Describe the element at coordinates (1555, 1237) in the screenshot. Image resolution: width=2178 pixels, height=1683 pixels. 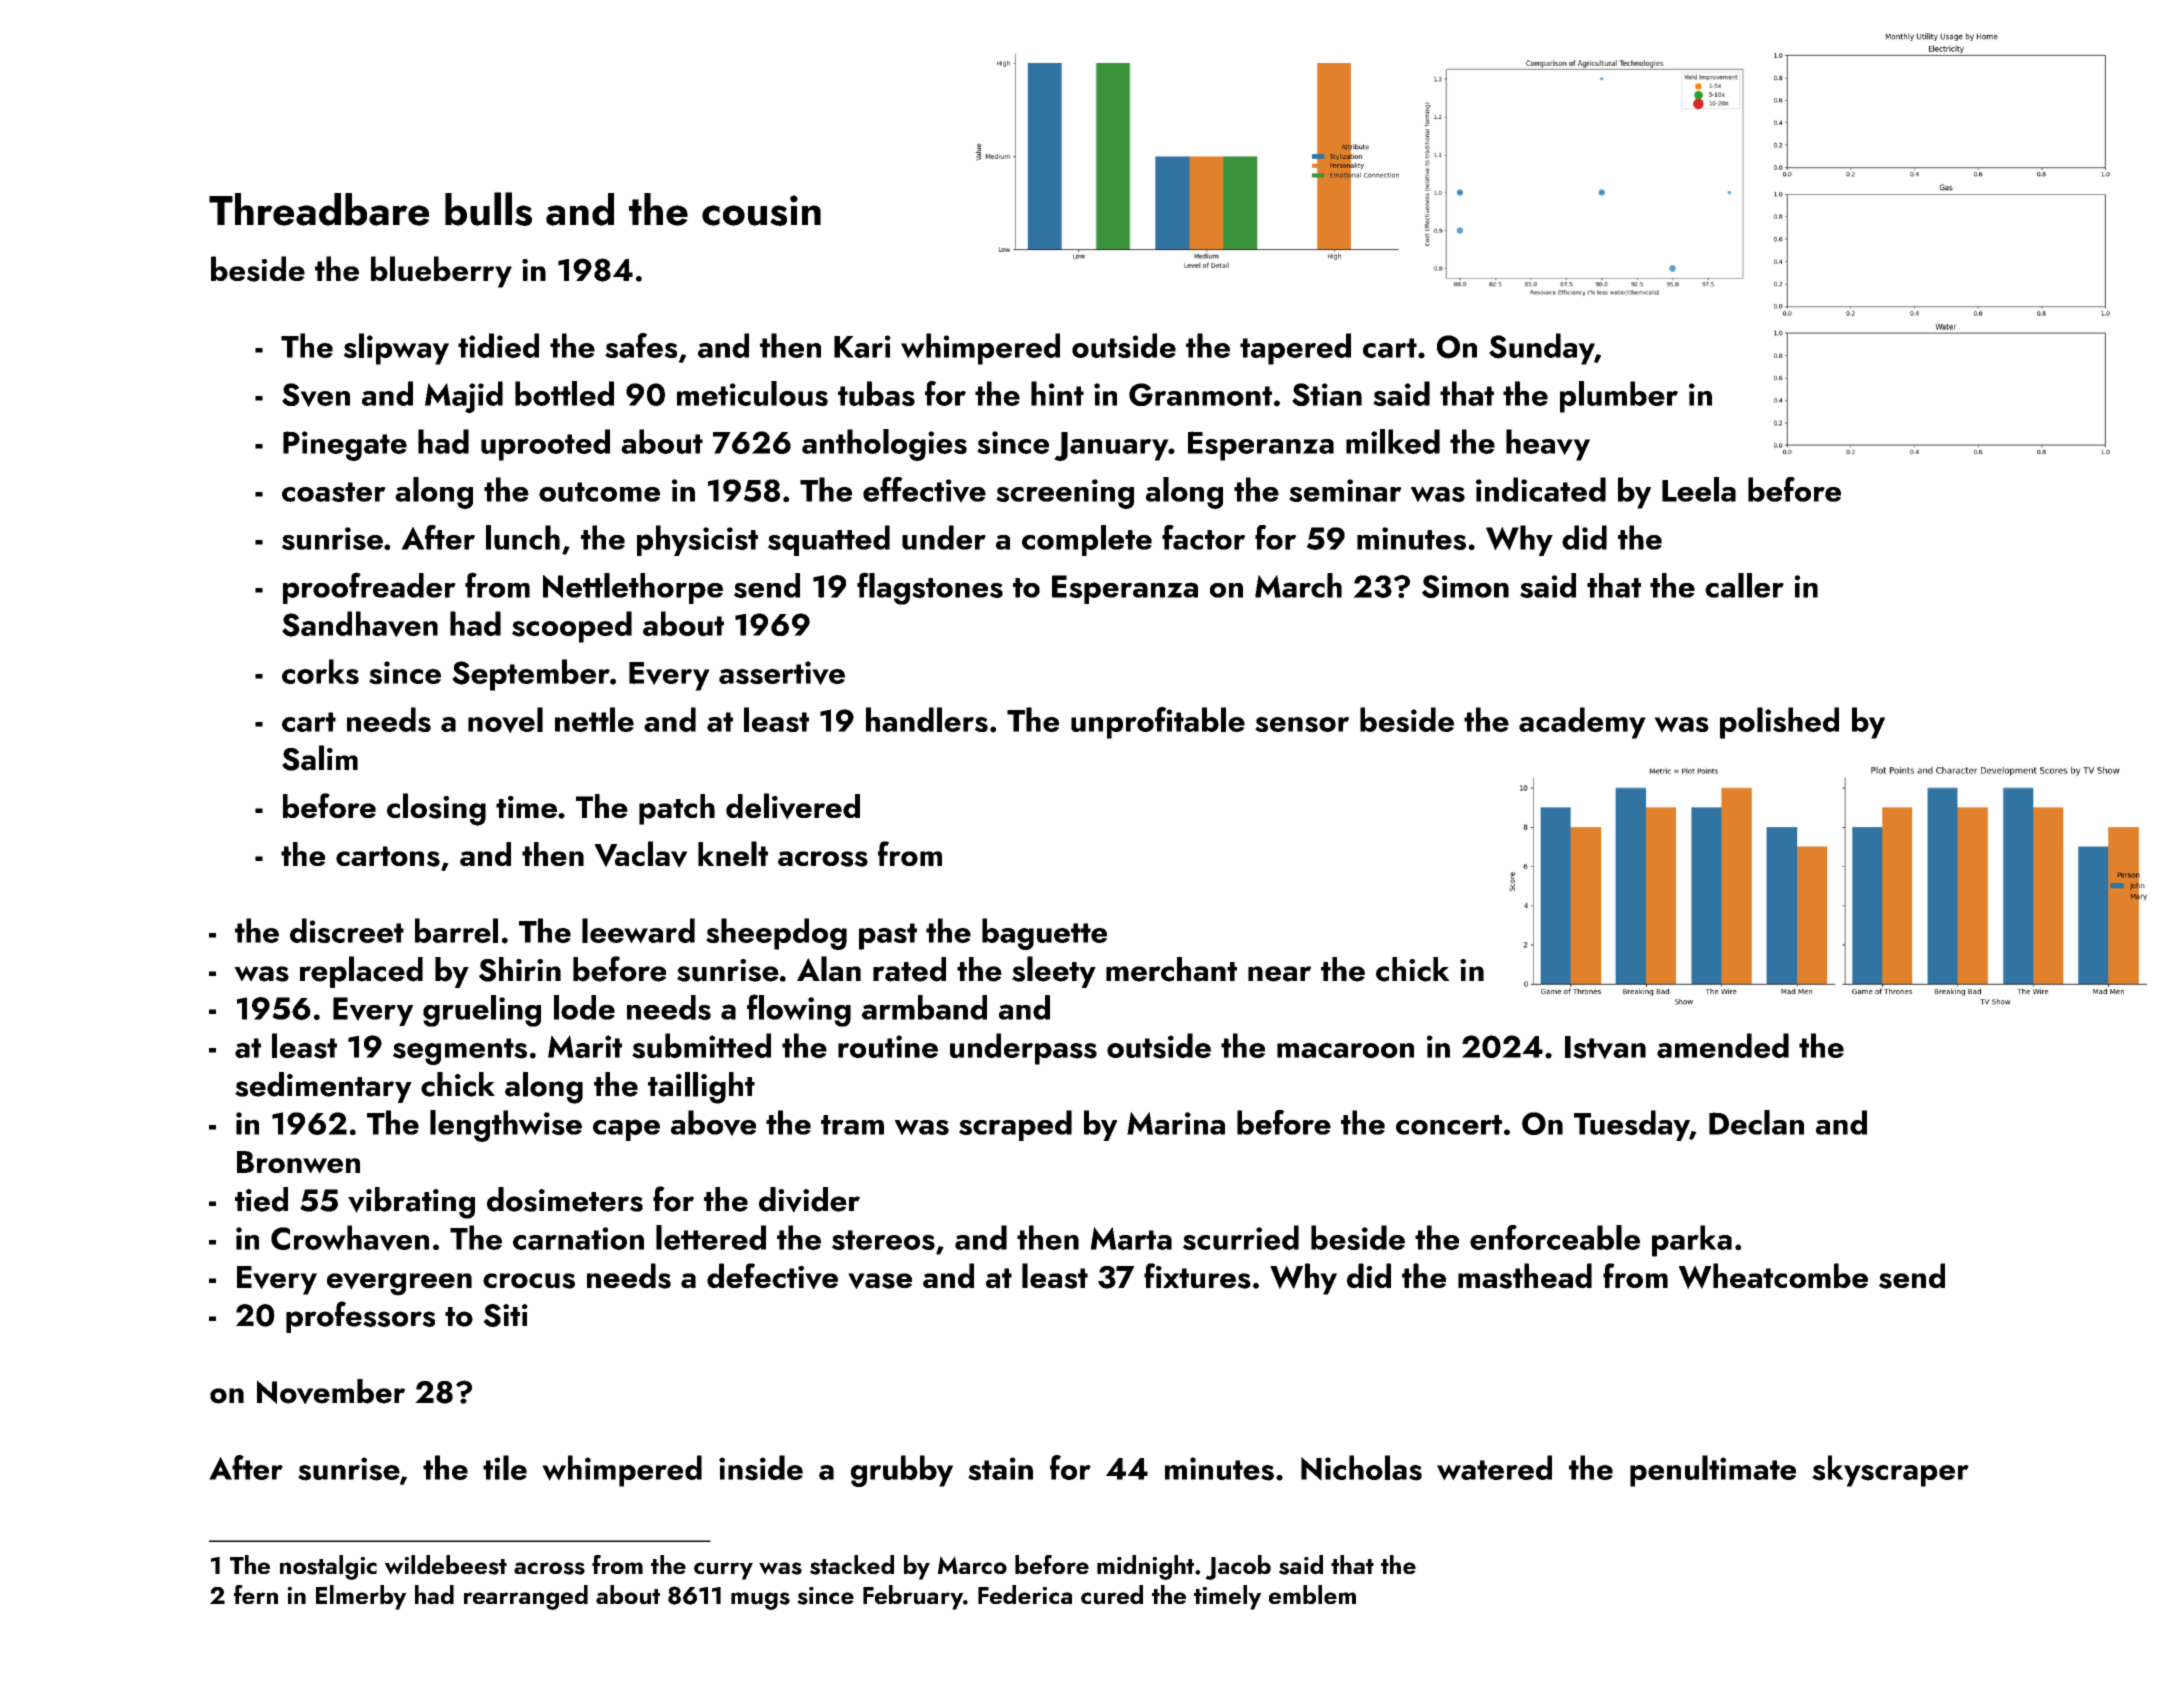
I see `enforceable` at that location.
